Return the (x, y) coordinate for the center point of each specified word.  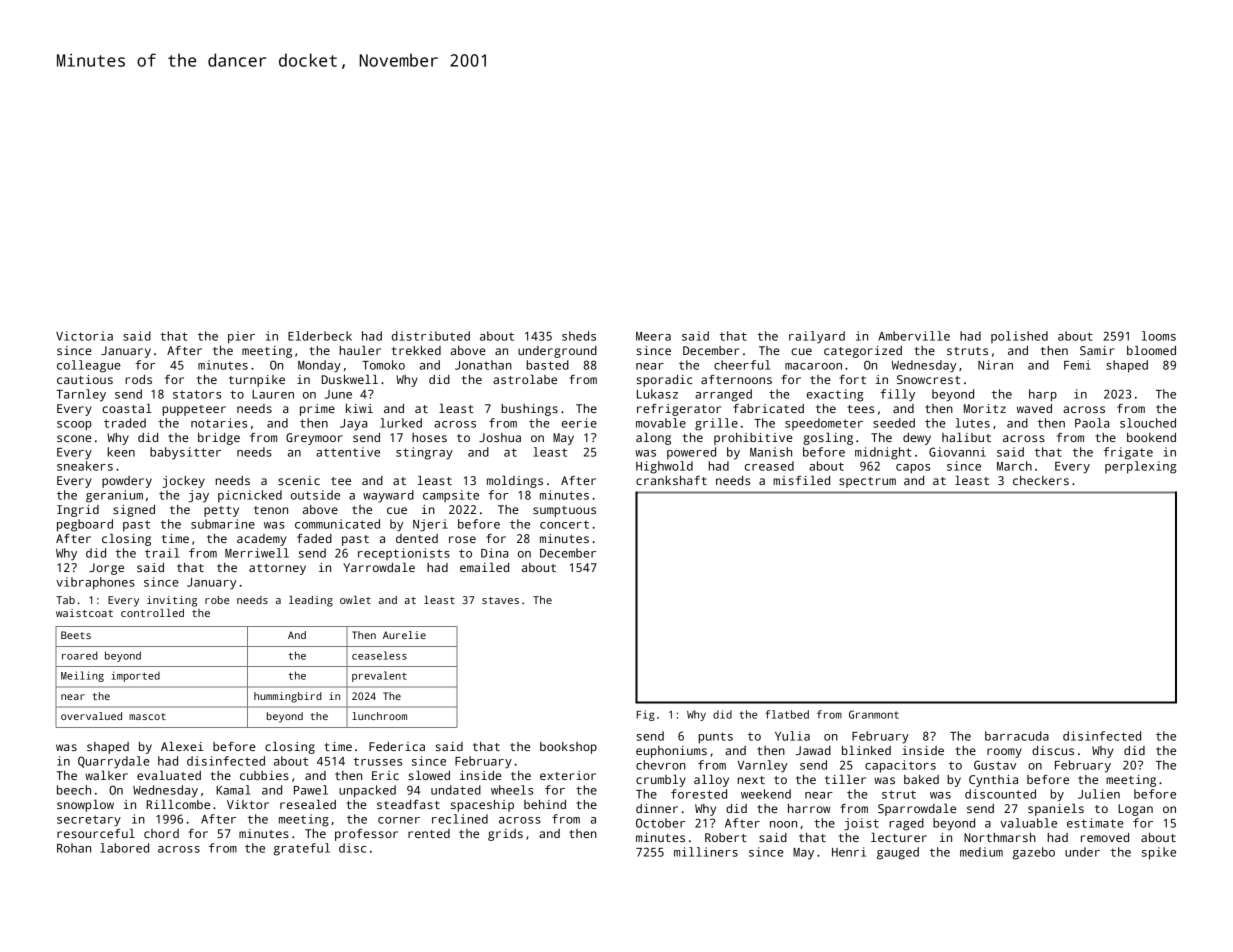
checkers (1041, 480)
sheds (579, 336)
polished (1019, 337)
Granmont (874, 714)
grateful (302, 849)
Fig (646, 715)
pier (241, 337)
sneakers (85, 466)
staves (500, 600)
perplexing (1140, 467)
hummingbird (288, 697)
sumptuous (564, 511)
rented (429, 833)
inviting (172, 601)
